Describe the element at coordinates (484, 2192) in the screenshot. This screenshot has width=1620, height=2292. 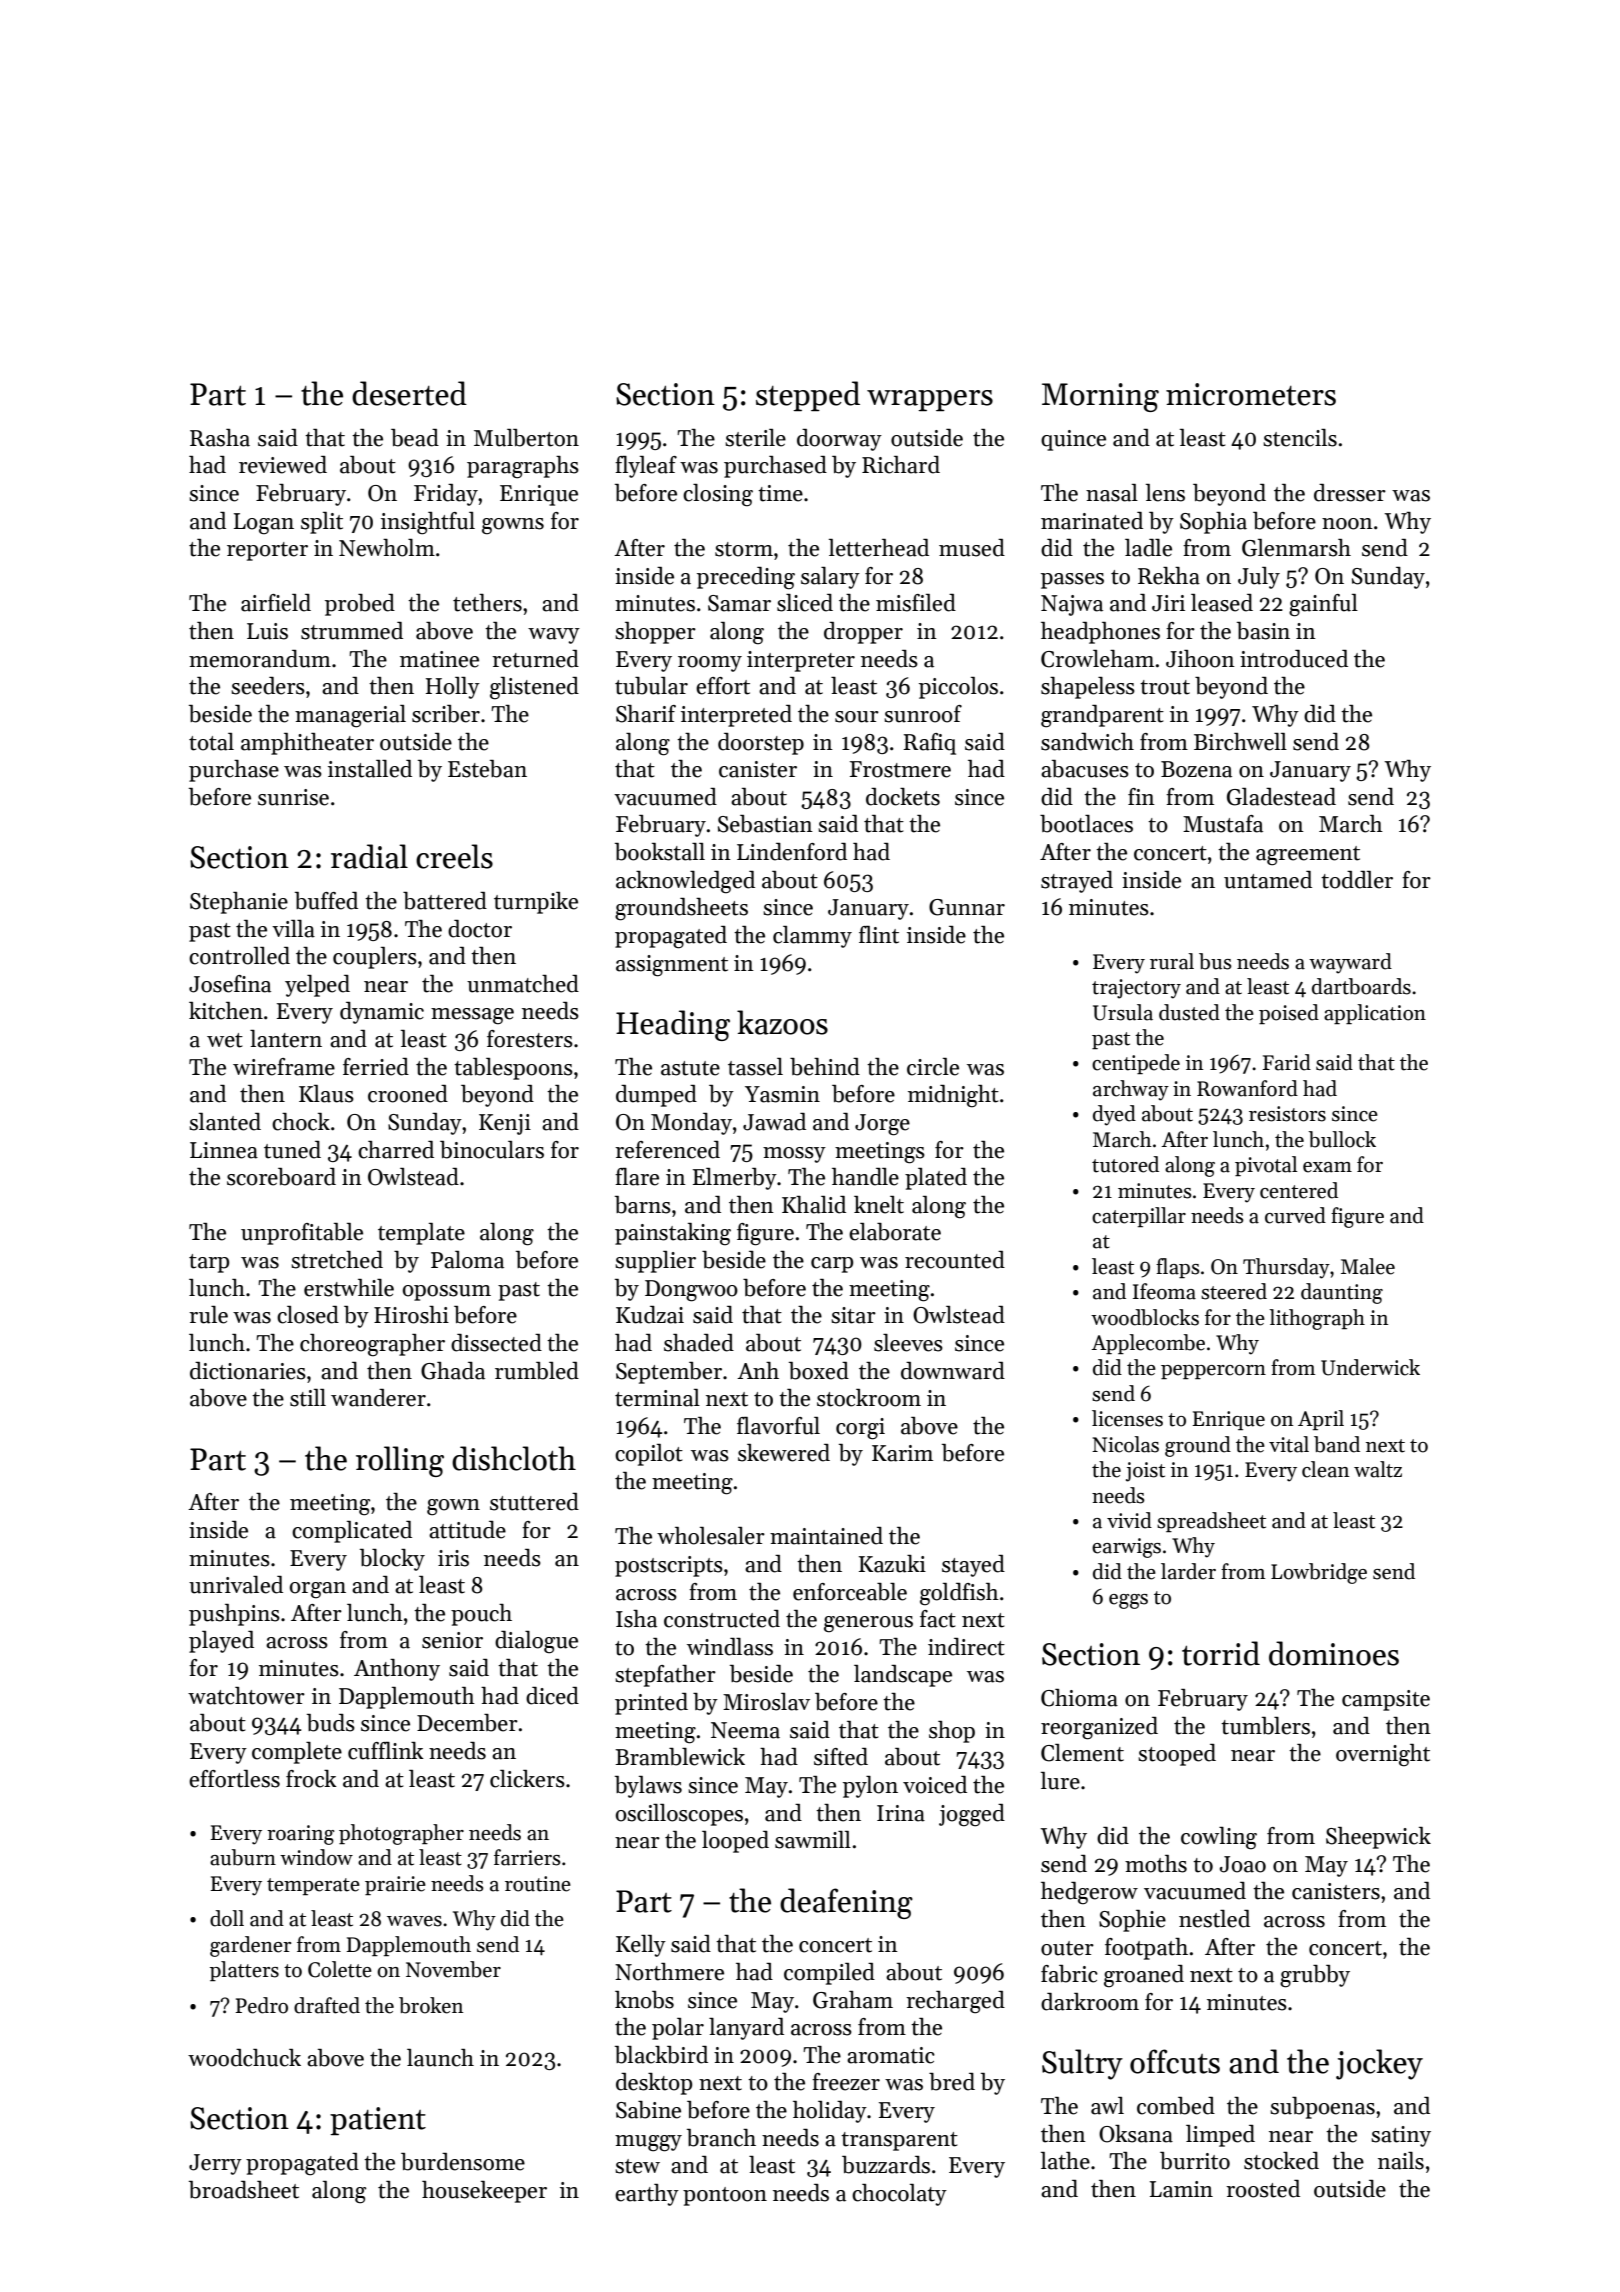
I see `housekeeper` at that location.
